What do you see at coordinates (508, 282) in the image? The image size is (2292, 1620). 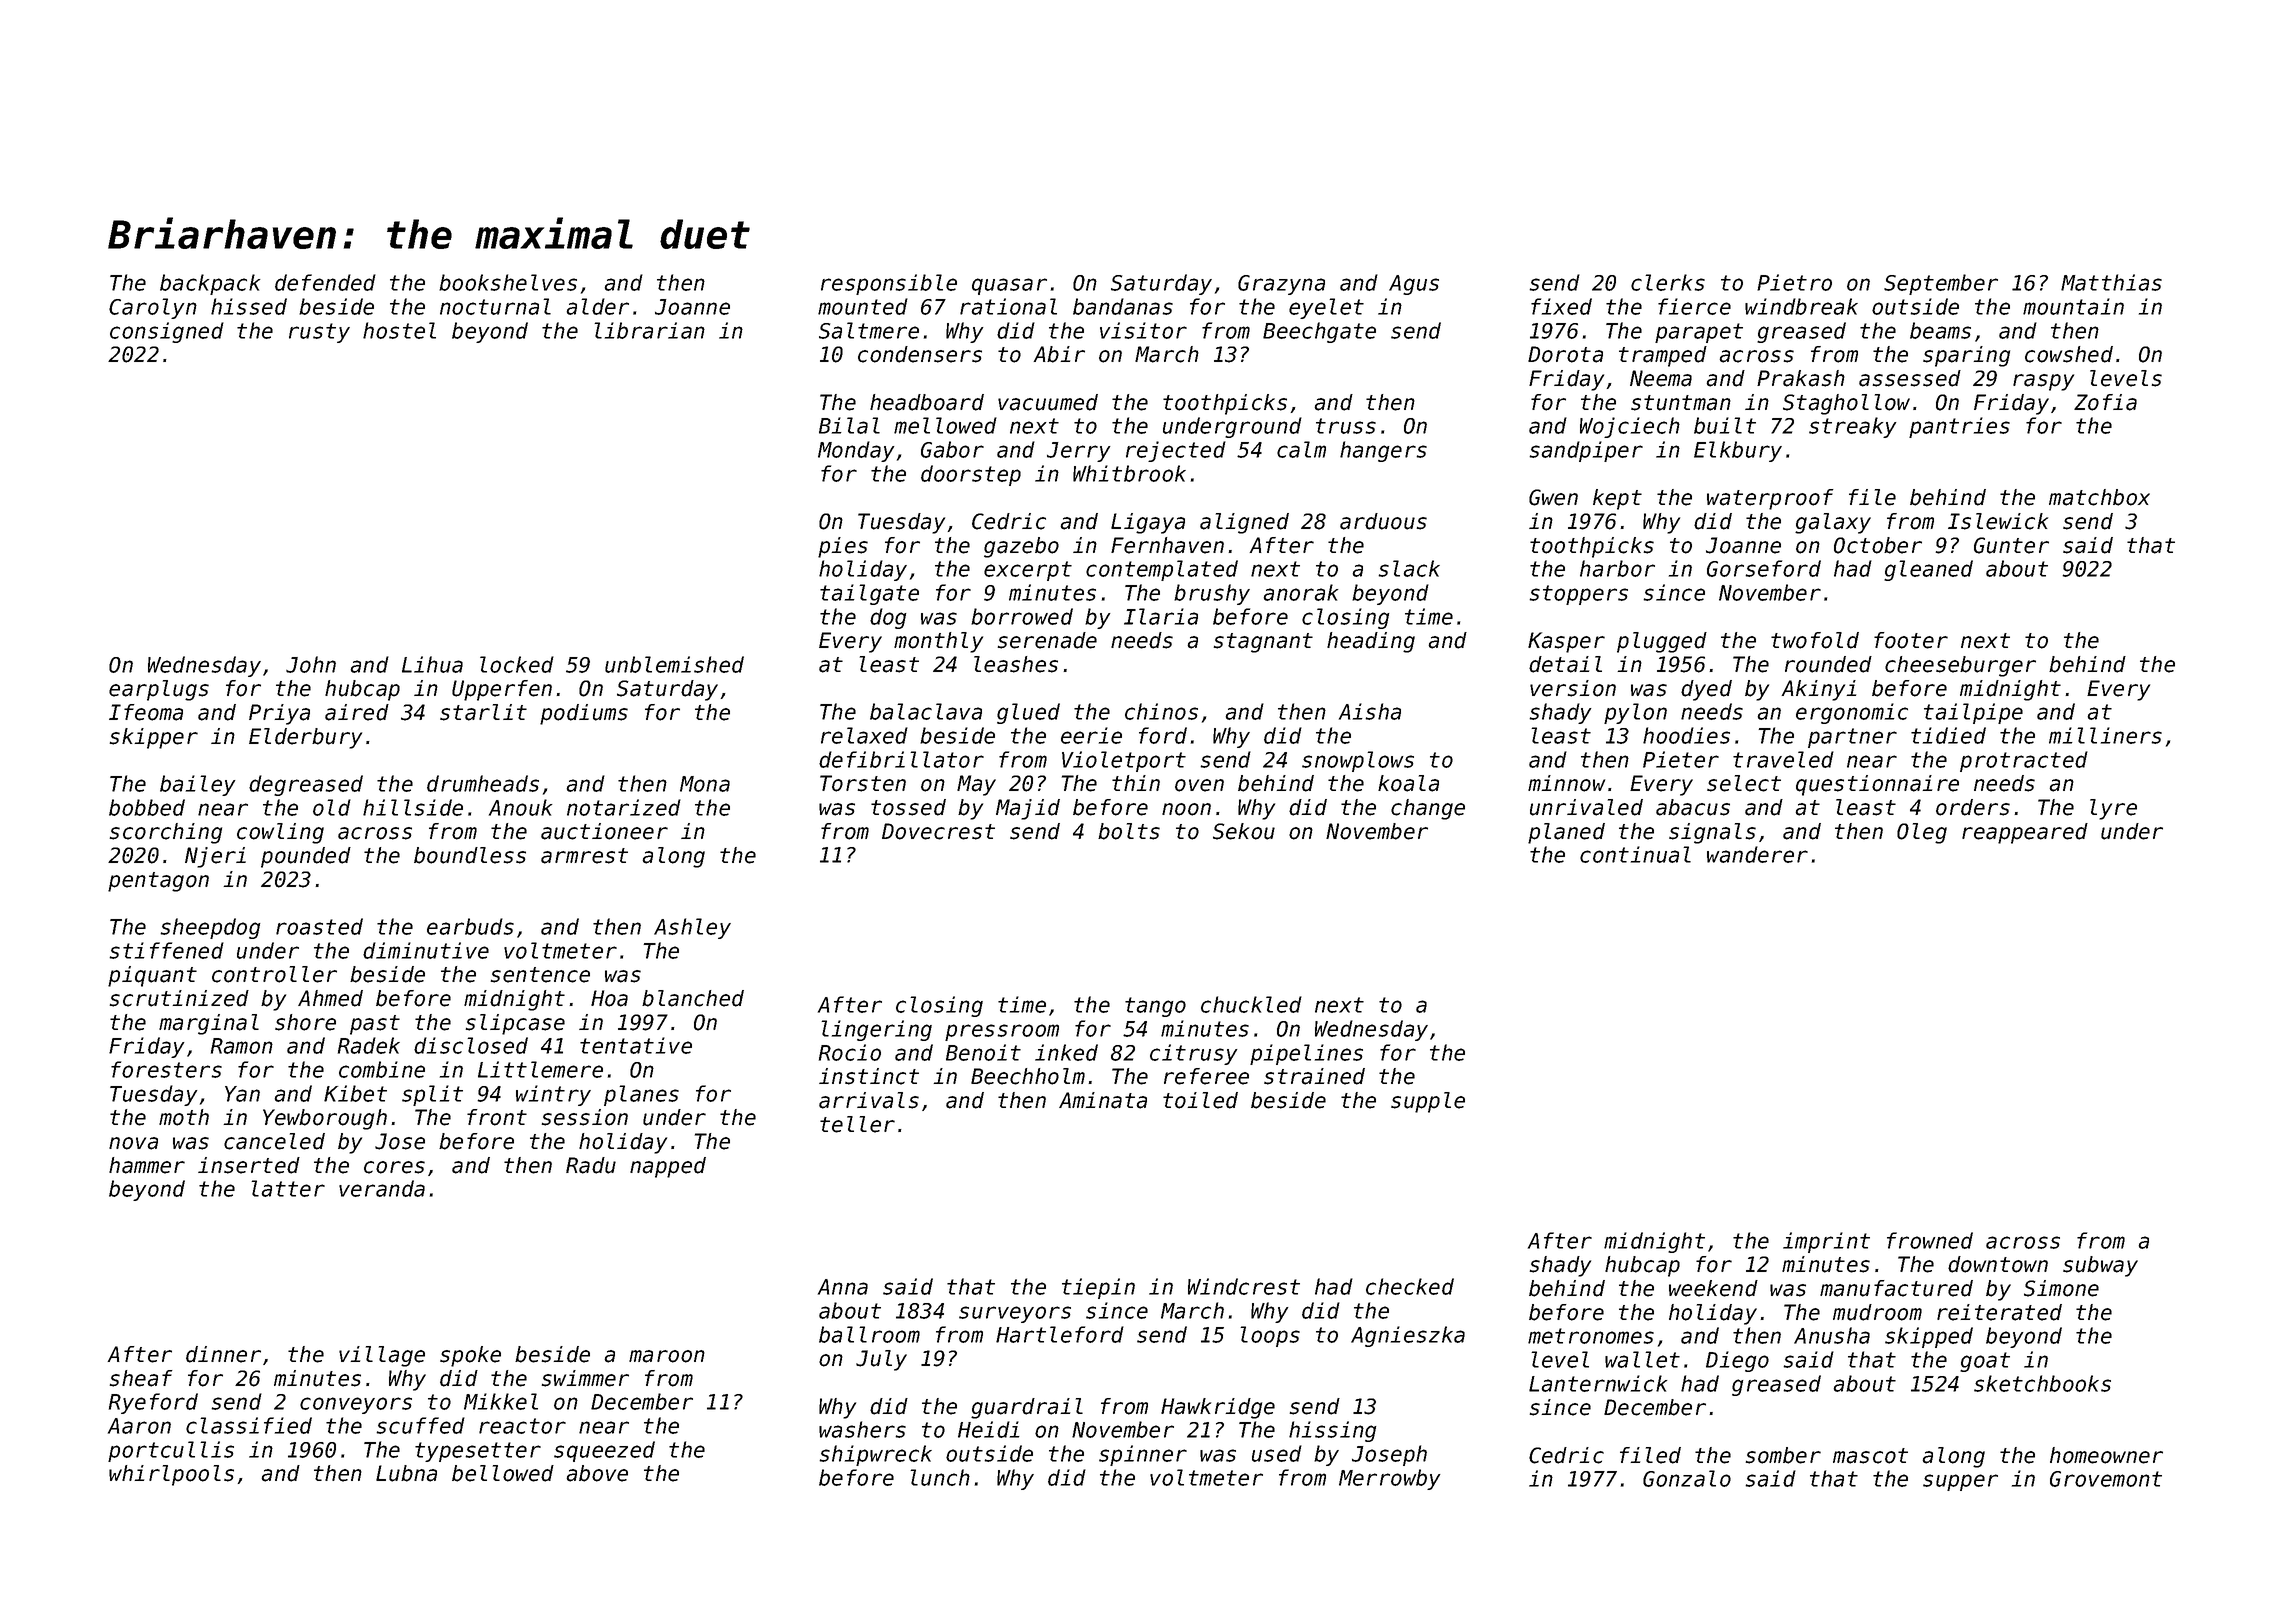 I see `bookshelves` at bounding box center [508, 282].
